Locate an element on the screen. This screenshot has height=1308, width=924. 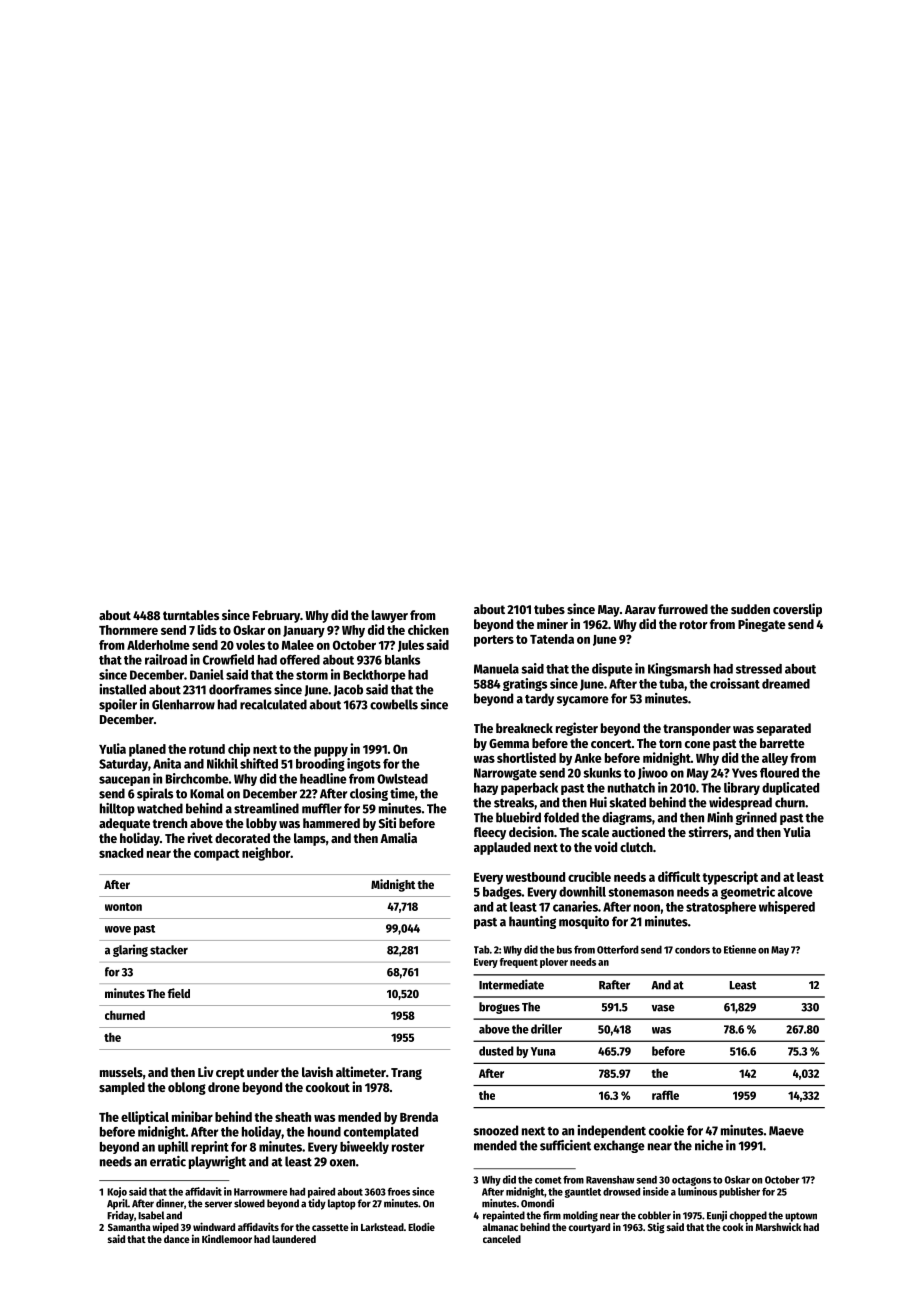
lavish is located at coordinates (317, 1071).
